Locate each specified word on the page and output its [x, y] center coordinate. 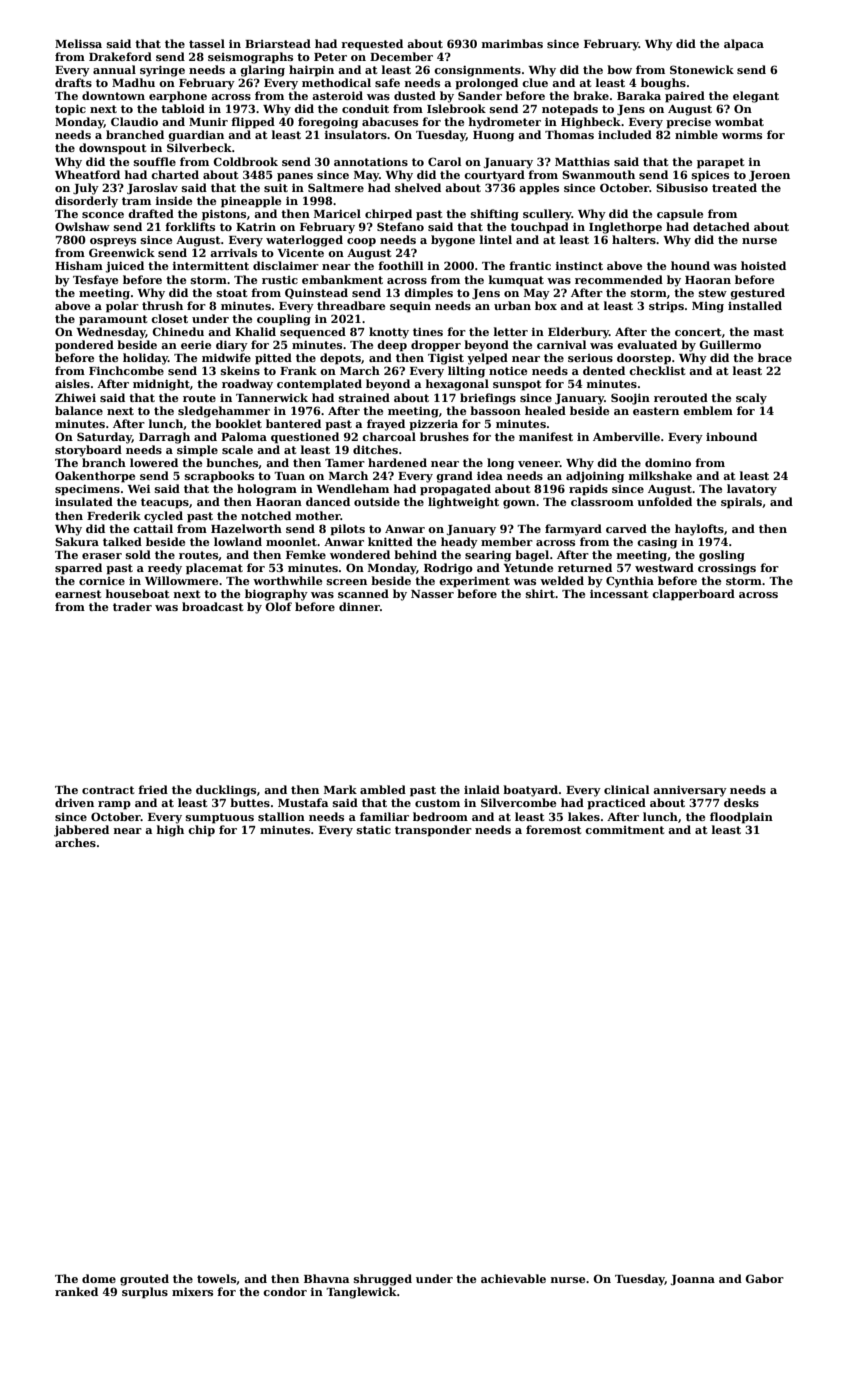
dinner [359, 606]
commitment [624, 830]
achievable [513, 1278]
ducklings [226, 791]
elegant [756, 97]
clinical [626, 789]
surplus [145, 1293]
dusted [415, 95]
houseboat [137, 593]
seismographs [250, 58]
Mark [340, 789]
